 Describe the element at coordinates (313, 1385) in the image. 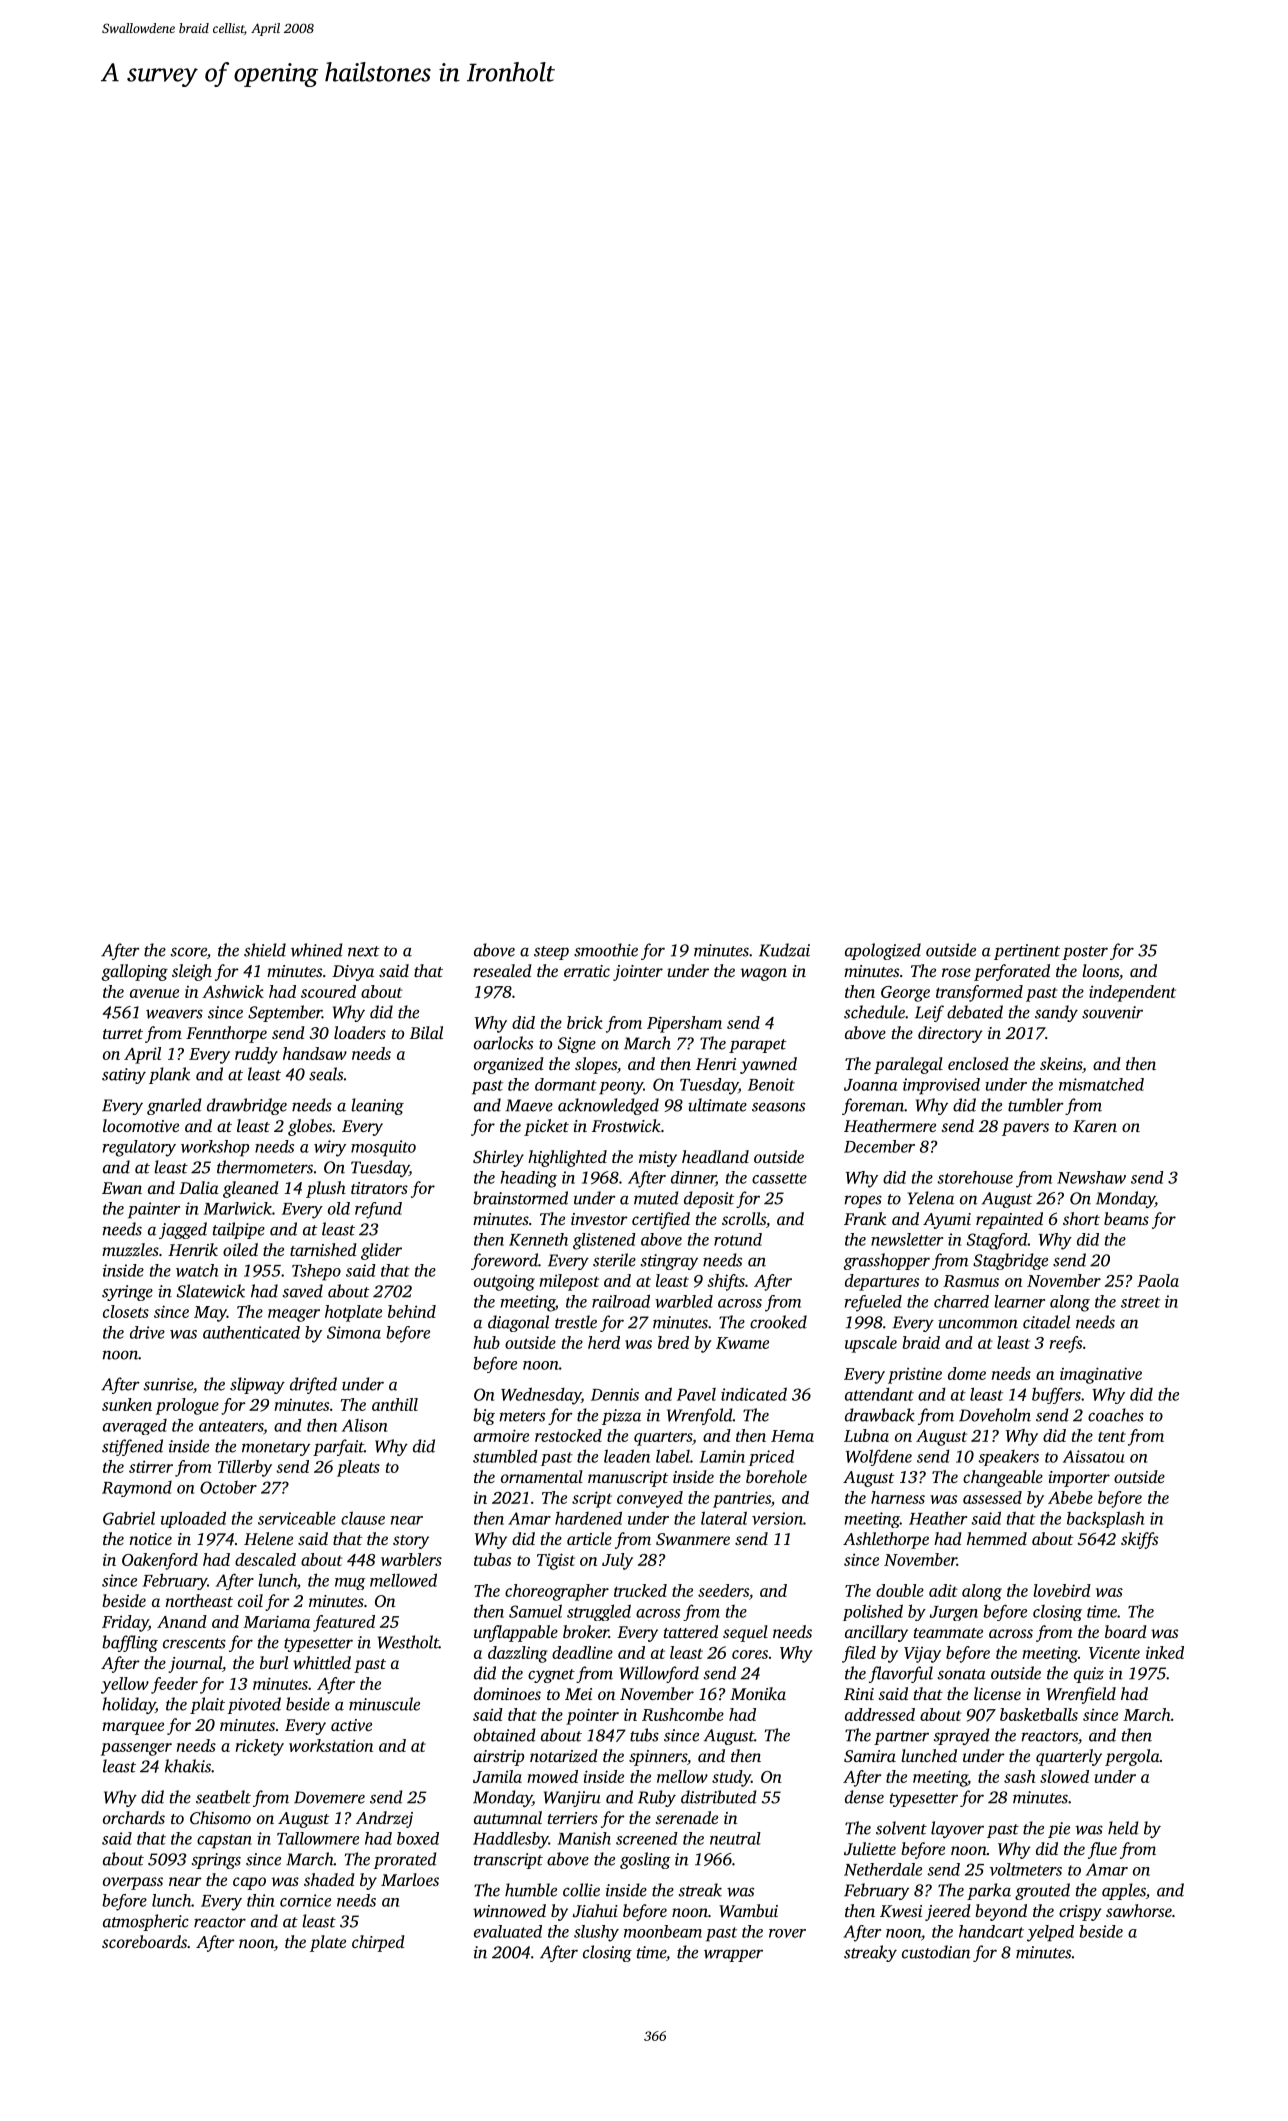

I see `drifted` at that location.
